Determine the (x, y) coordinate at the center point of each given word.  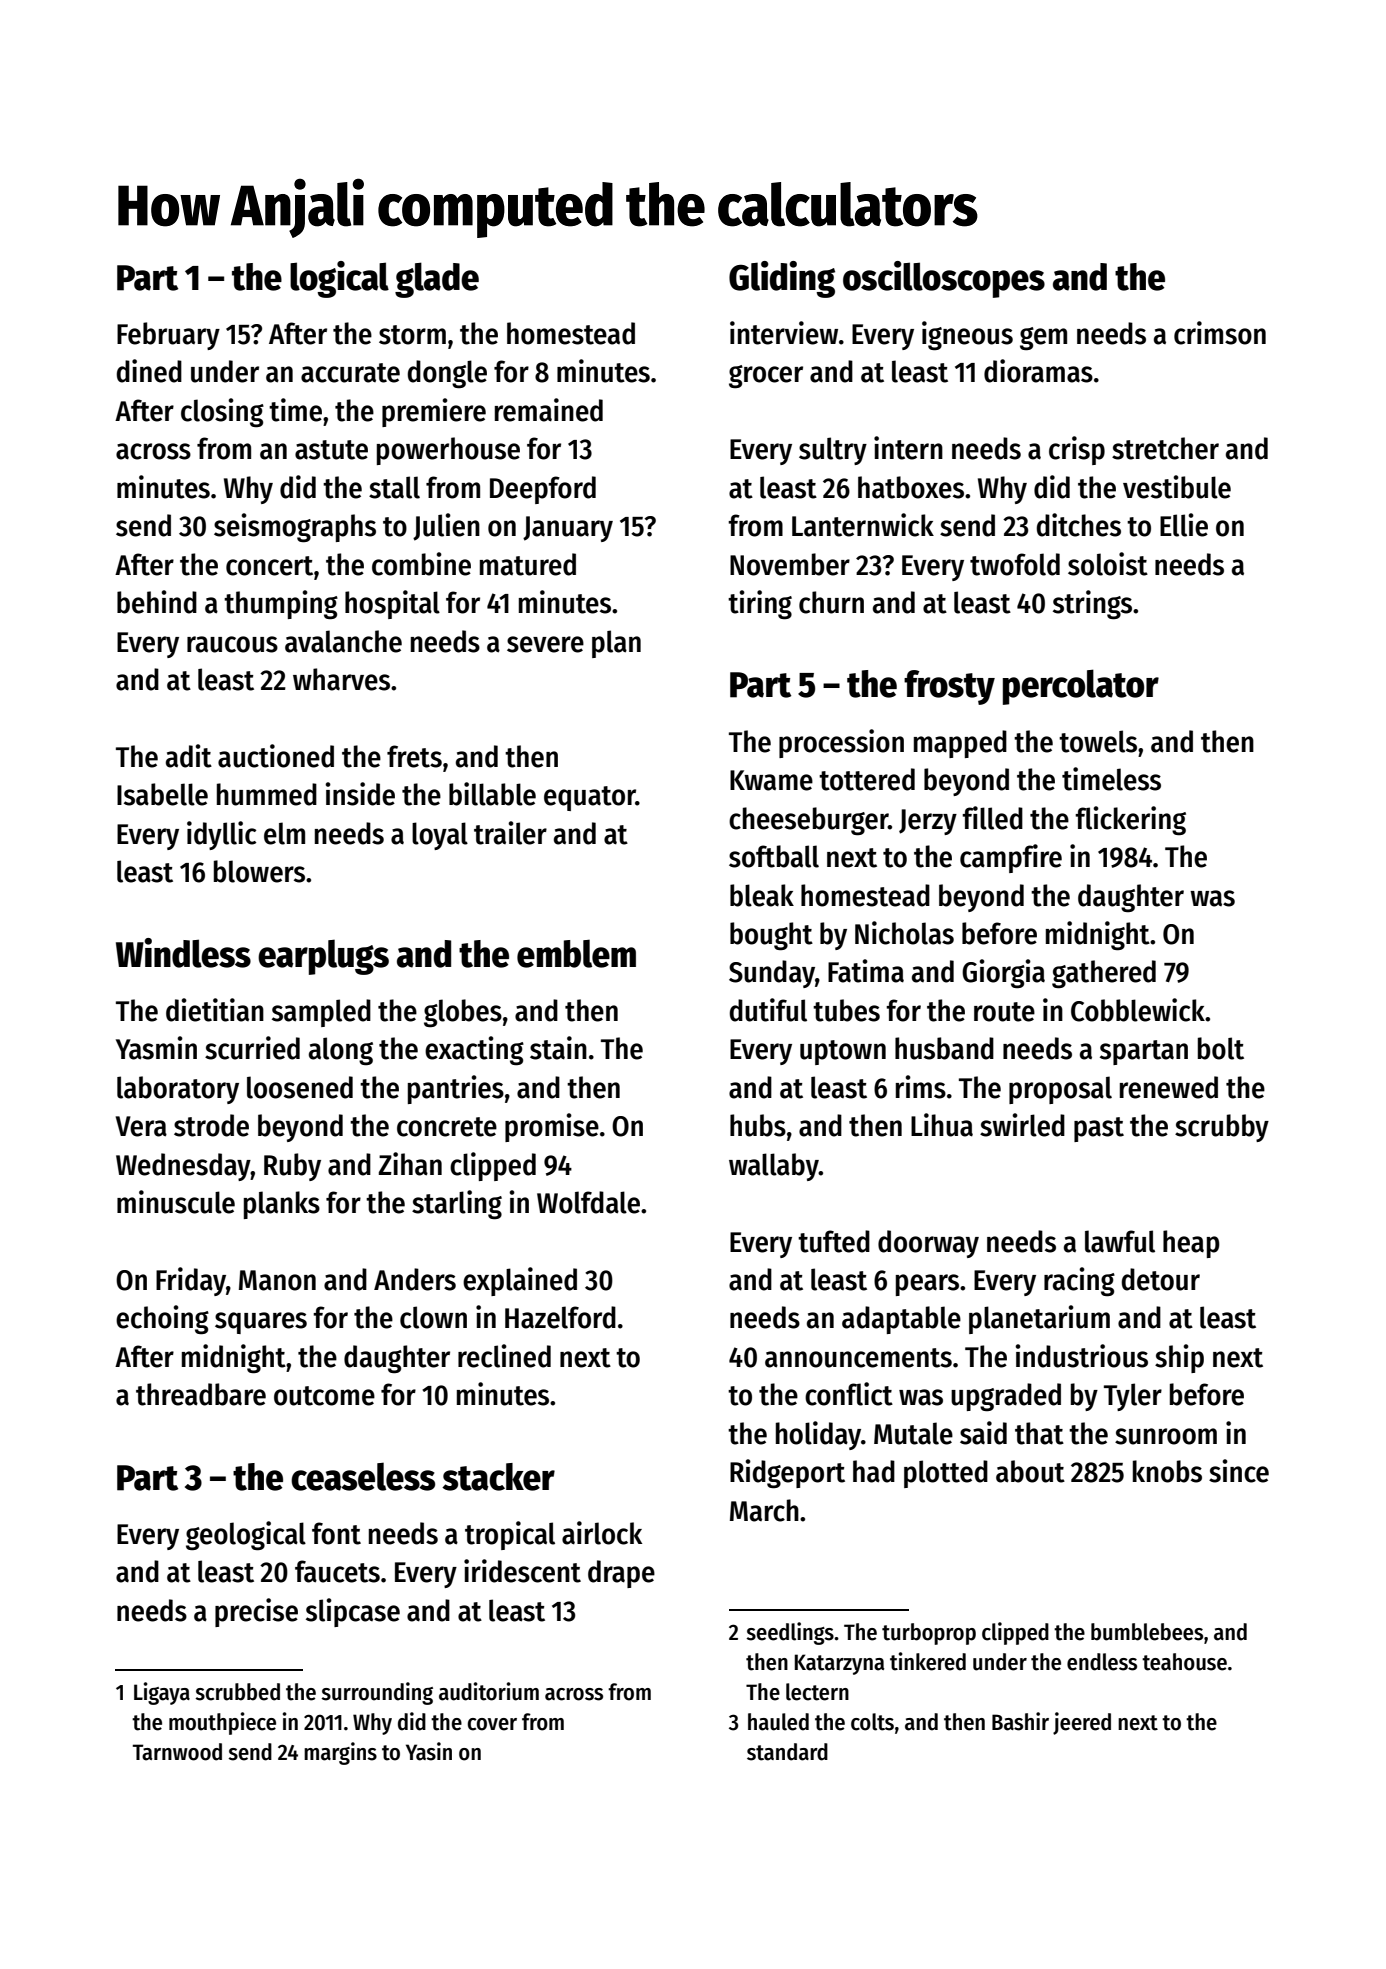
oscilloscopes (944, 279)
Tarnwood (177, 1752)
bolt (1221, 1048)
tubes (846, 1010)
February (168, 336)
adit (189, 756)
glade (437, 280)
